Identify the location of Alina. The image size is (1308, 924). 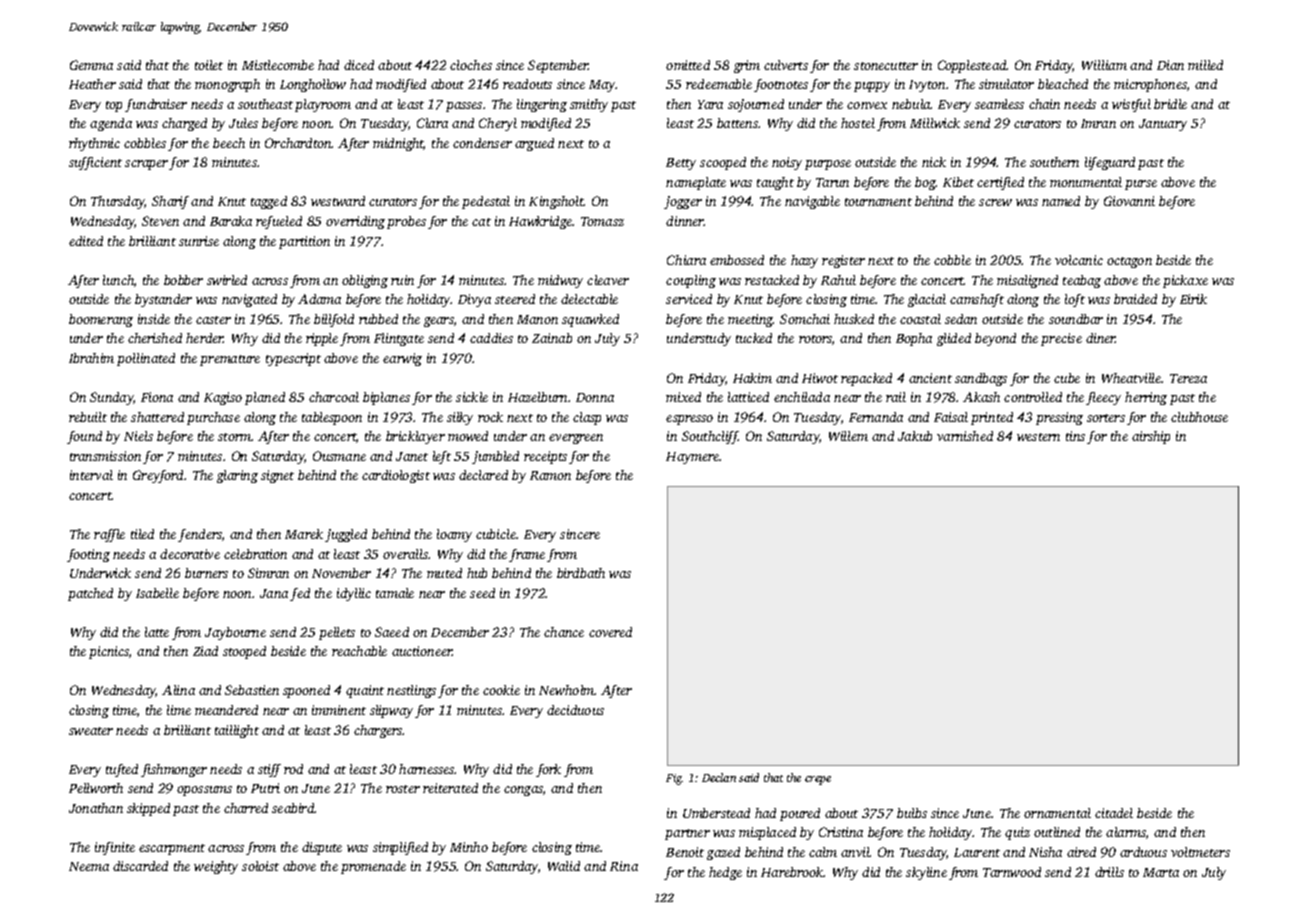
(178, 690).
